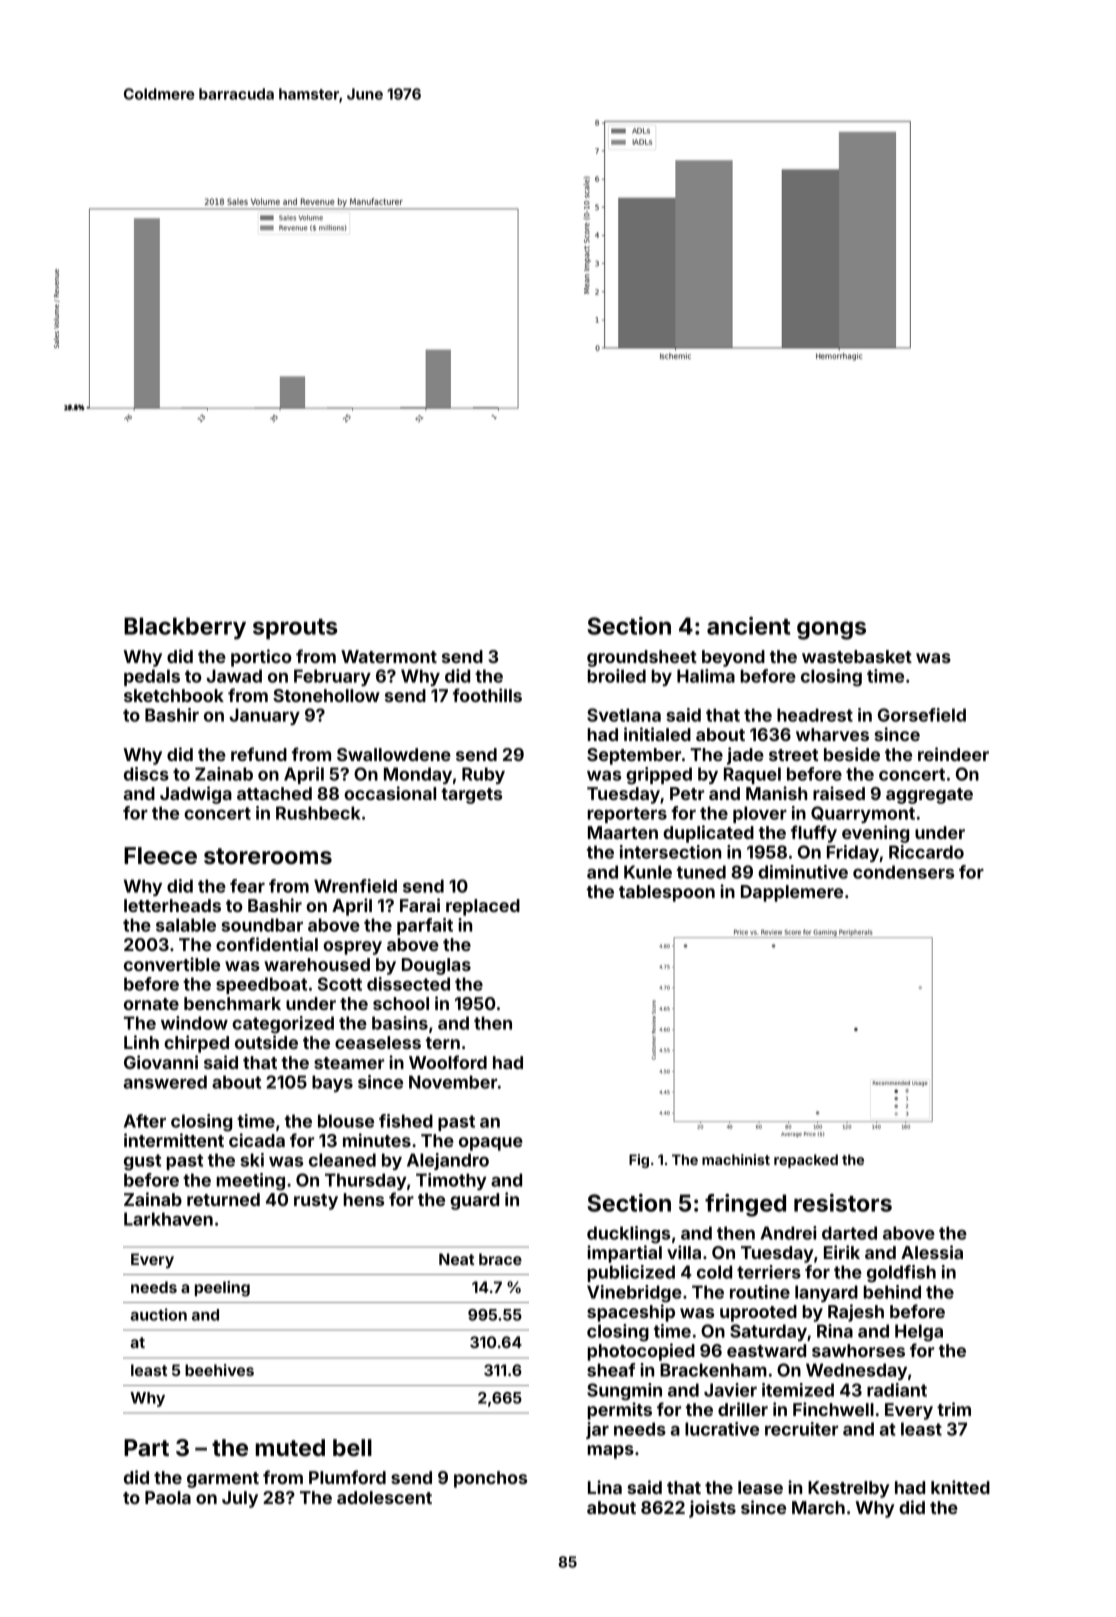  What do you see at coordinates (960, 1487) in the screenshot?
I see `knitted` at bounding box center [960, 1487].
